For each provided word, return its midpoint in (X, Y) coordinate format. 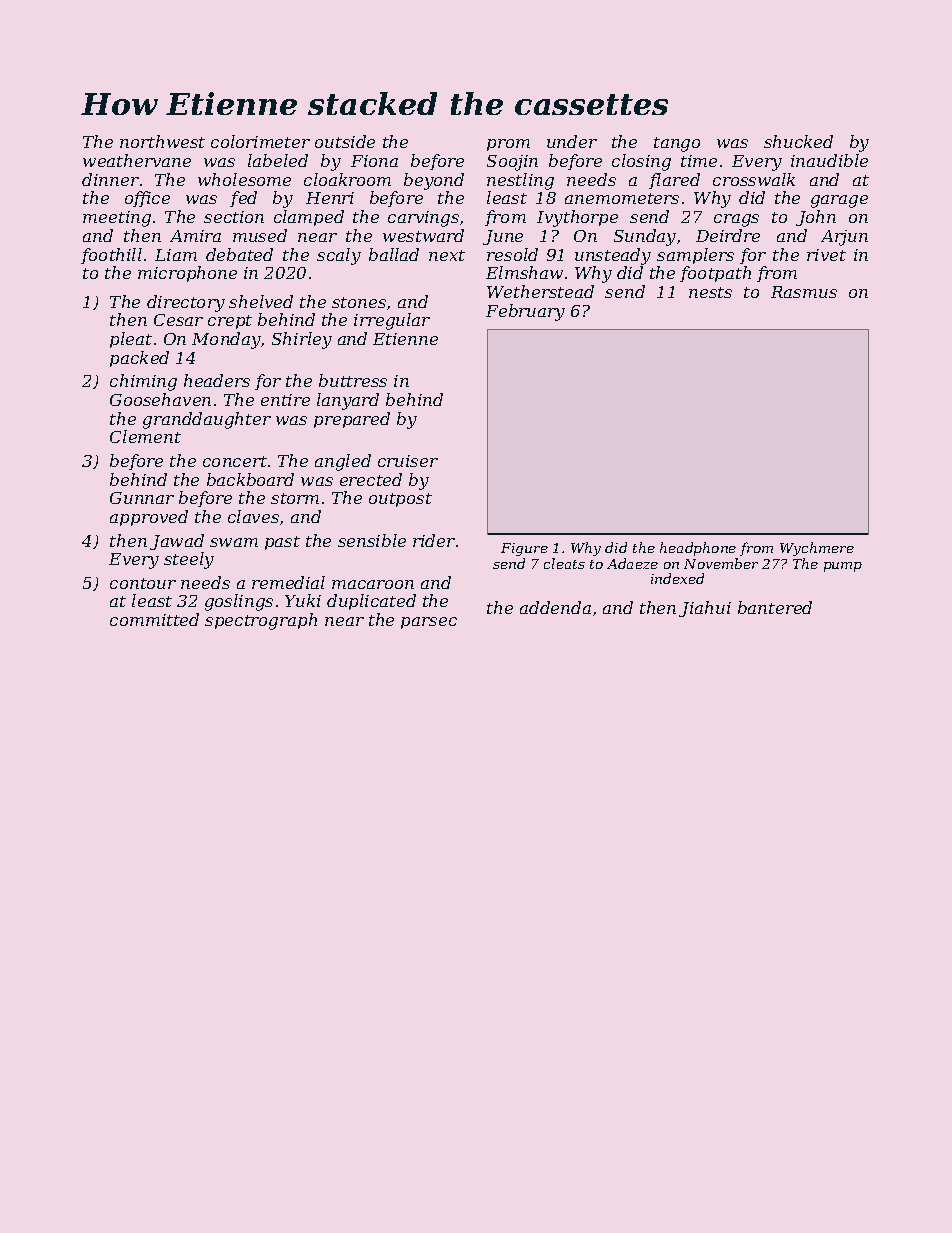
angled (343, 462)
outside (345, 141)
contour (143, 583)
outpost (400, 500)
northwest (162, 141)
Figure (524, 549)
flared (674, 181)
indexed (677, 578)
